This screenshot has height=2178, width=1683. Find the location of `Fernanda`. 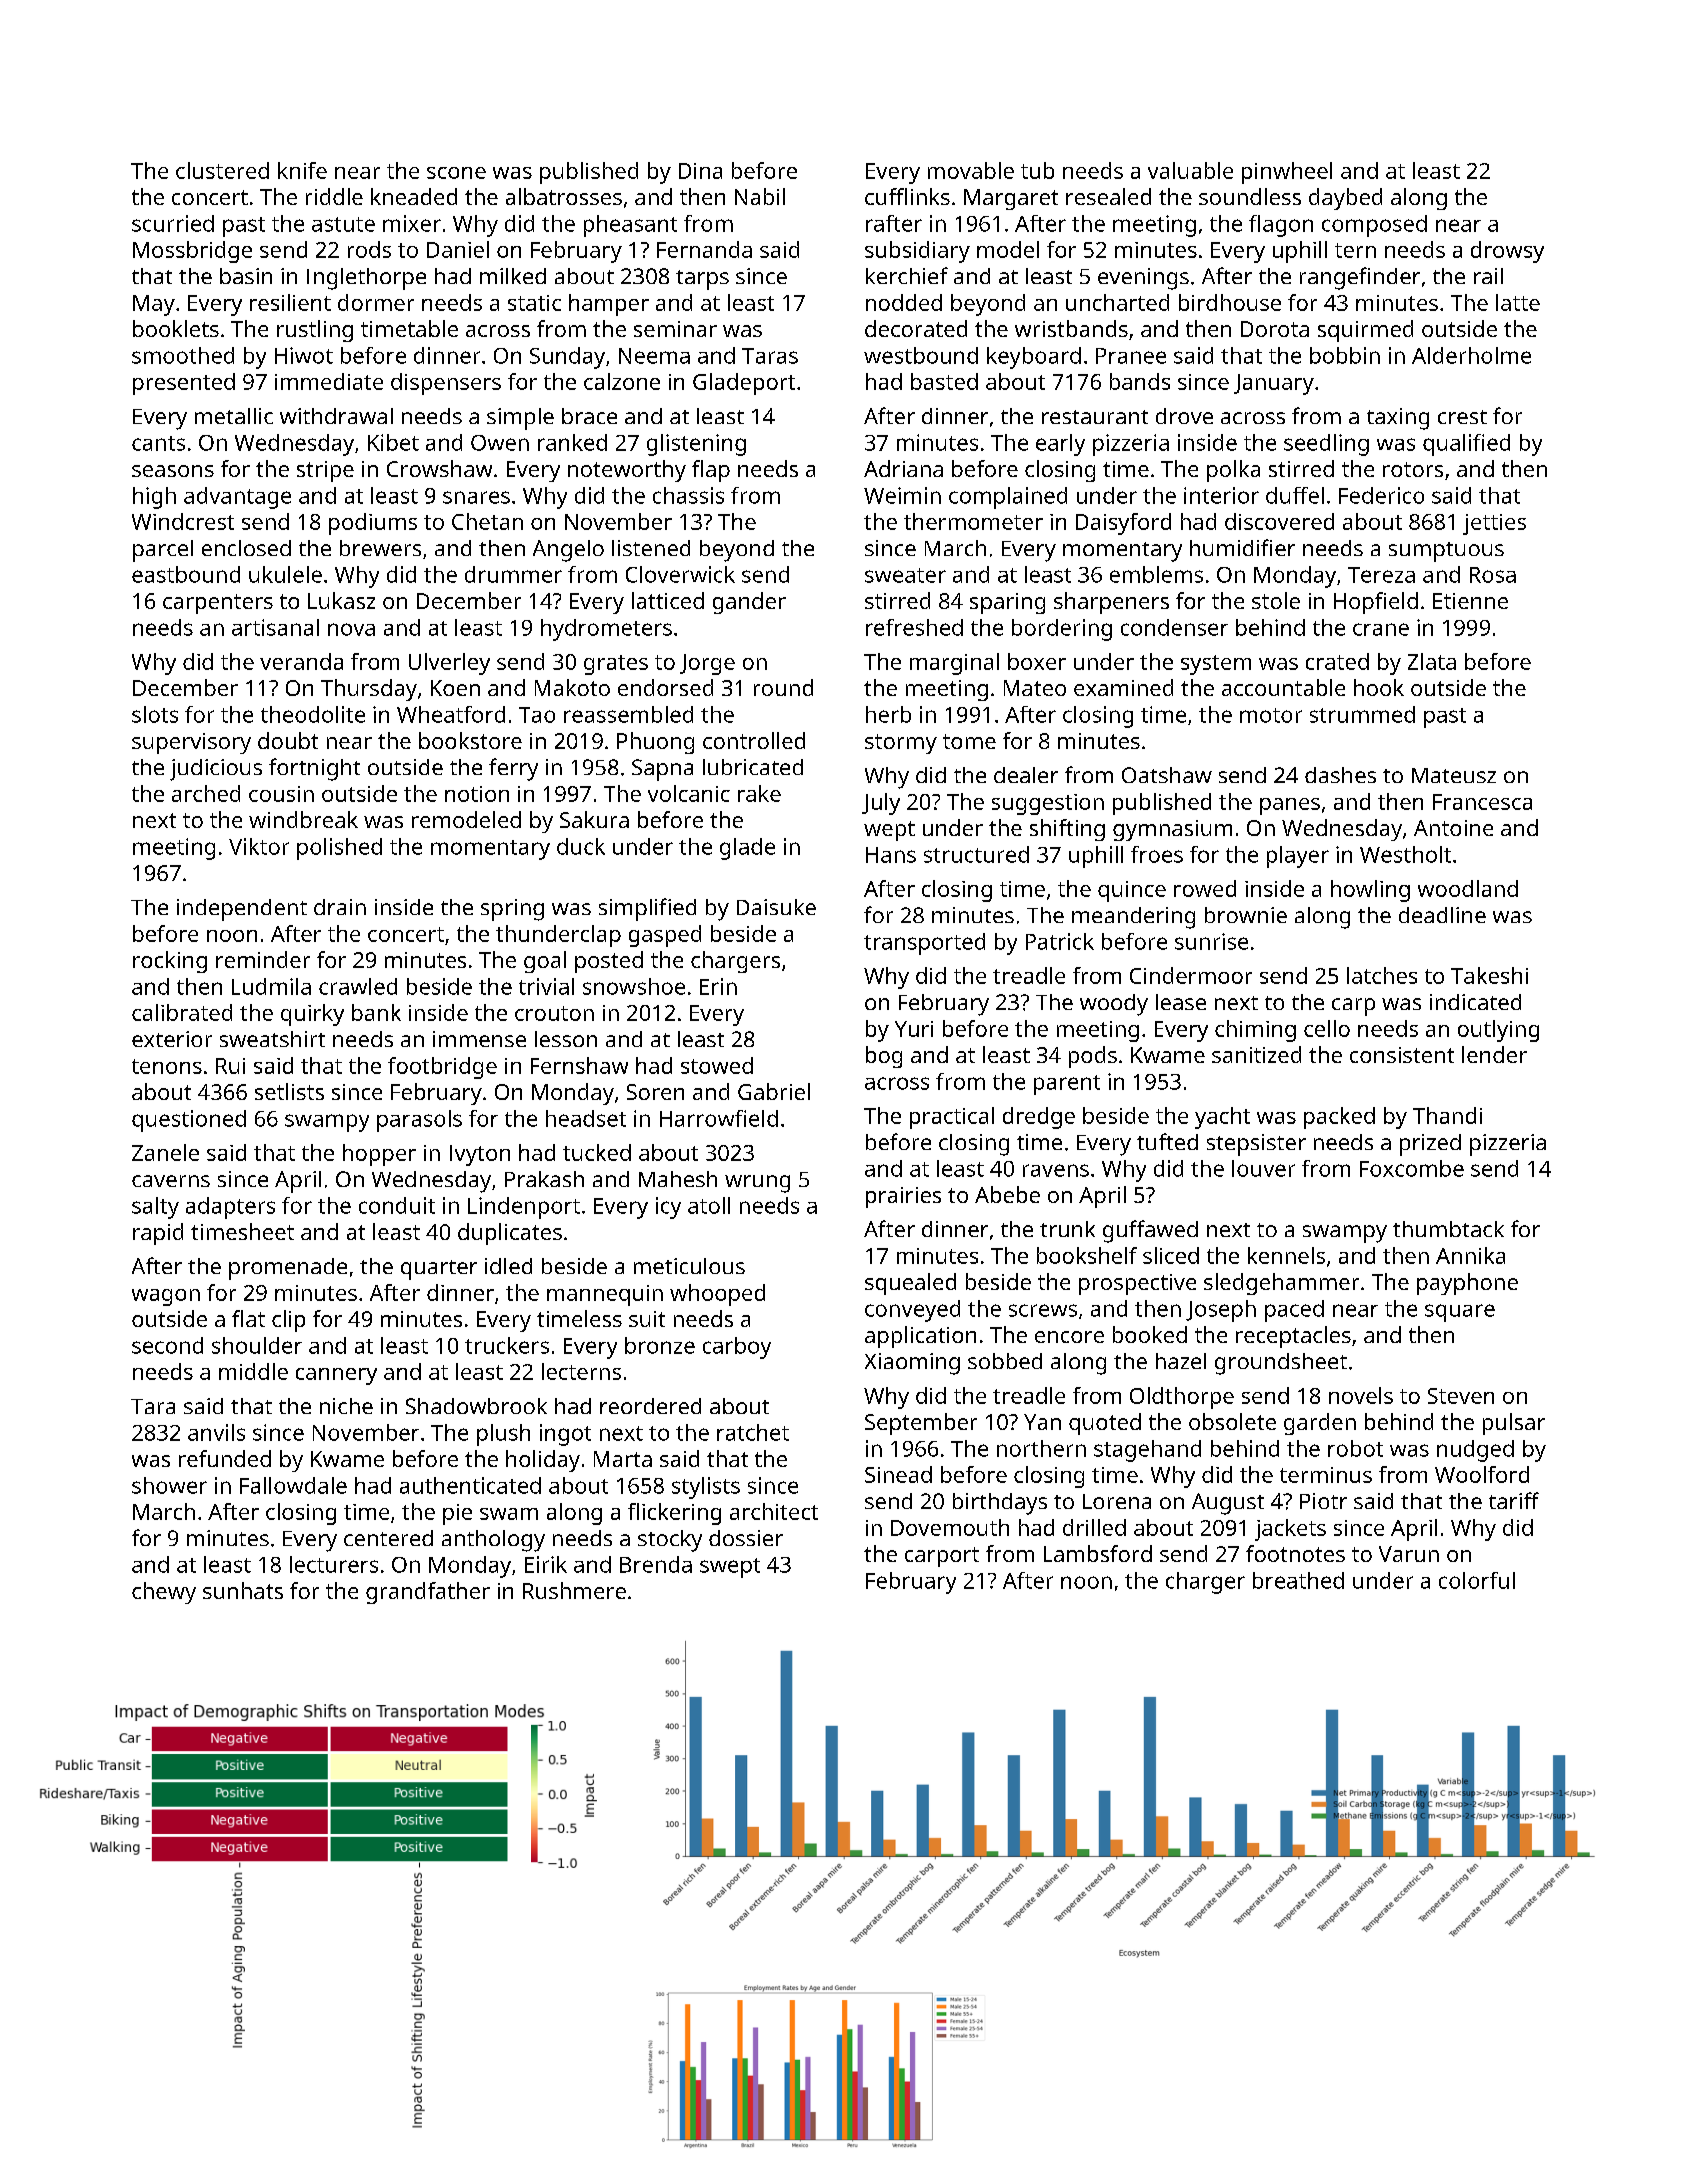

Fernanda is located at coordinates (704, 249).
